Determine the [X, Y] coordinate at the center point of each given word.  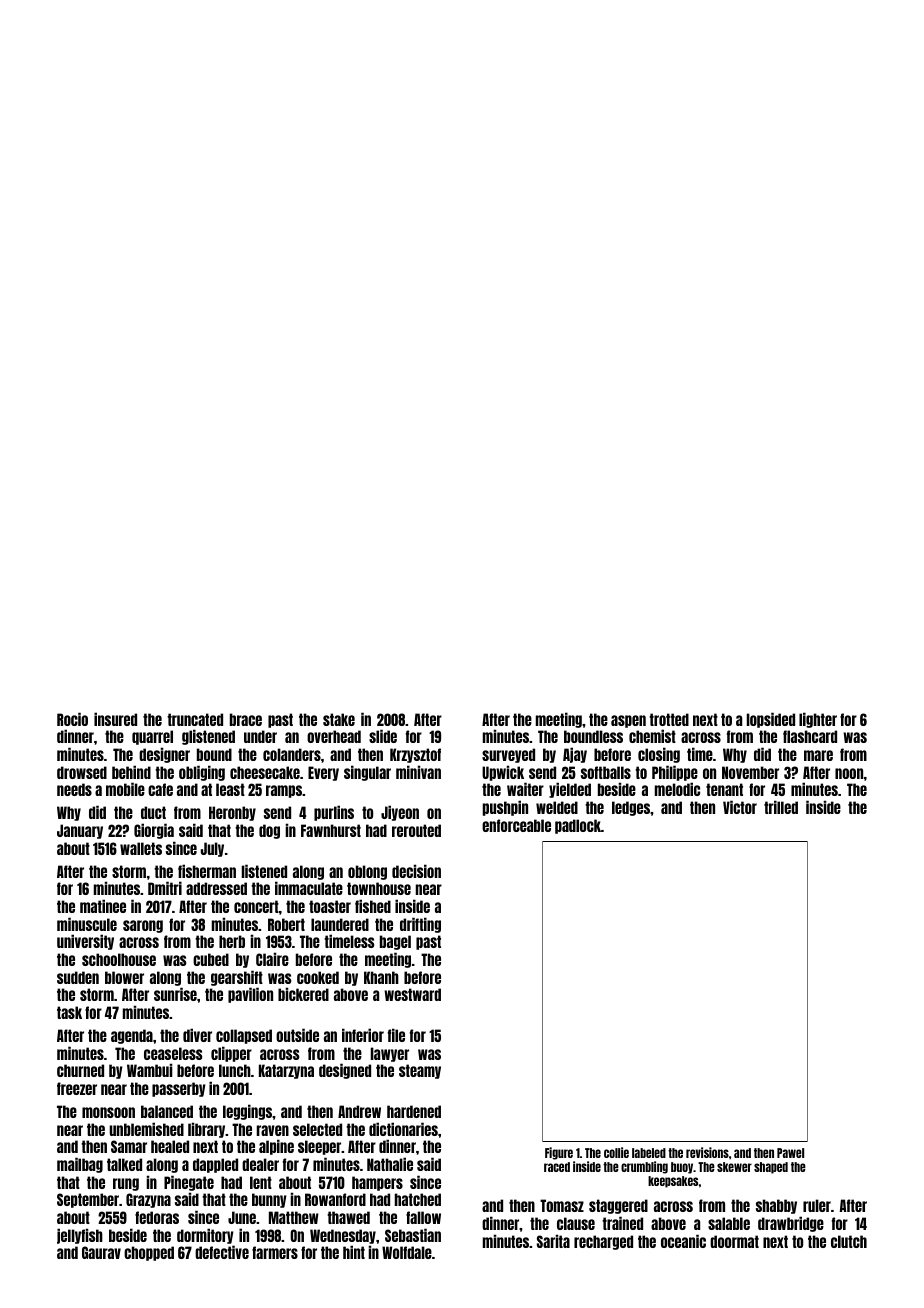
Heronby [232, 813]
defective [222, 1252]
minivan [418, 772]
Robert [286, 924]
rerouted [416, 830]
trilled [781, 807]
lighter [818, 720]
